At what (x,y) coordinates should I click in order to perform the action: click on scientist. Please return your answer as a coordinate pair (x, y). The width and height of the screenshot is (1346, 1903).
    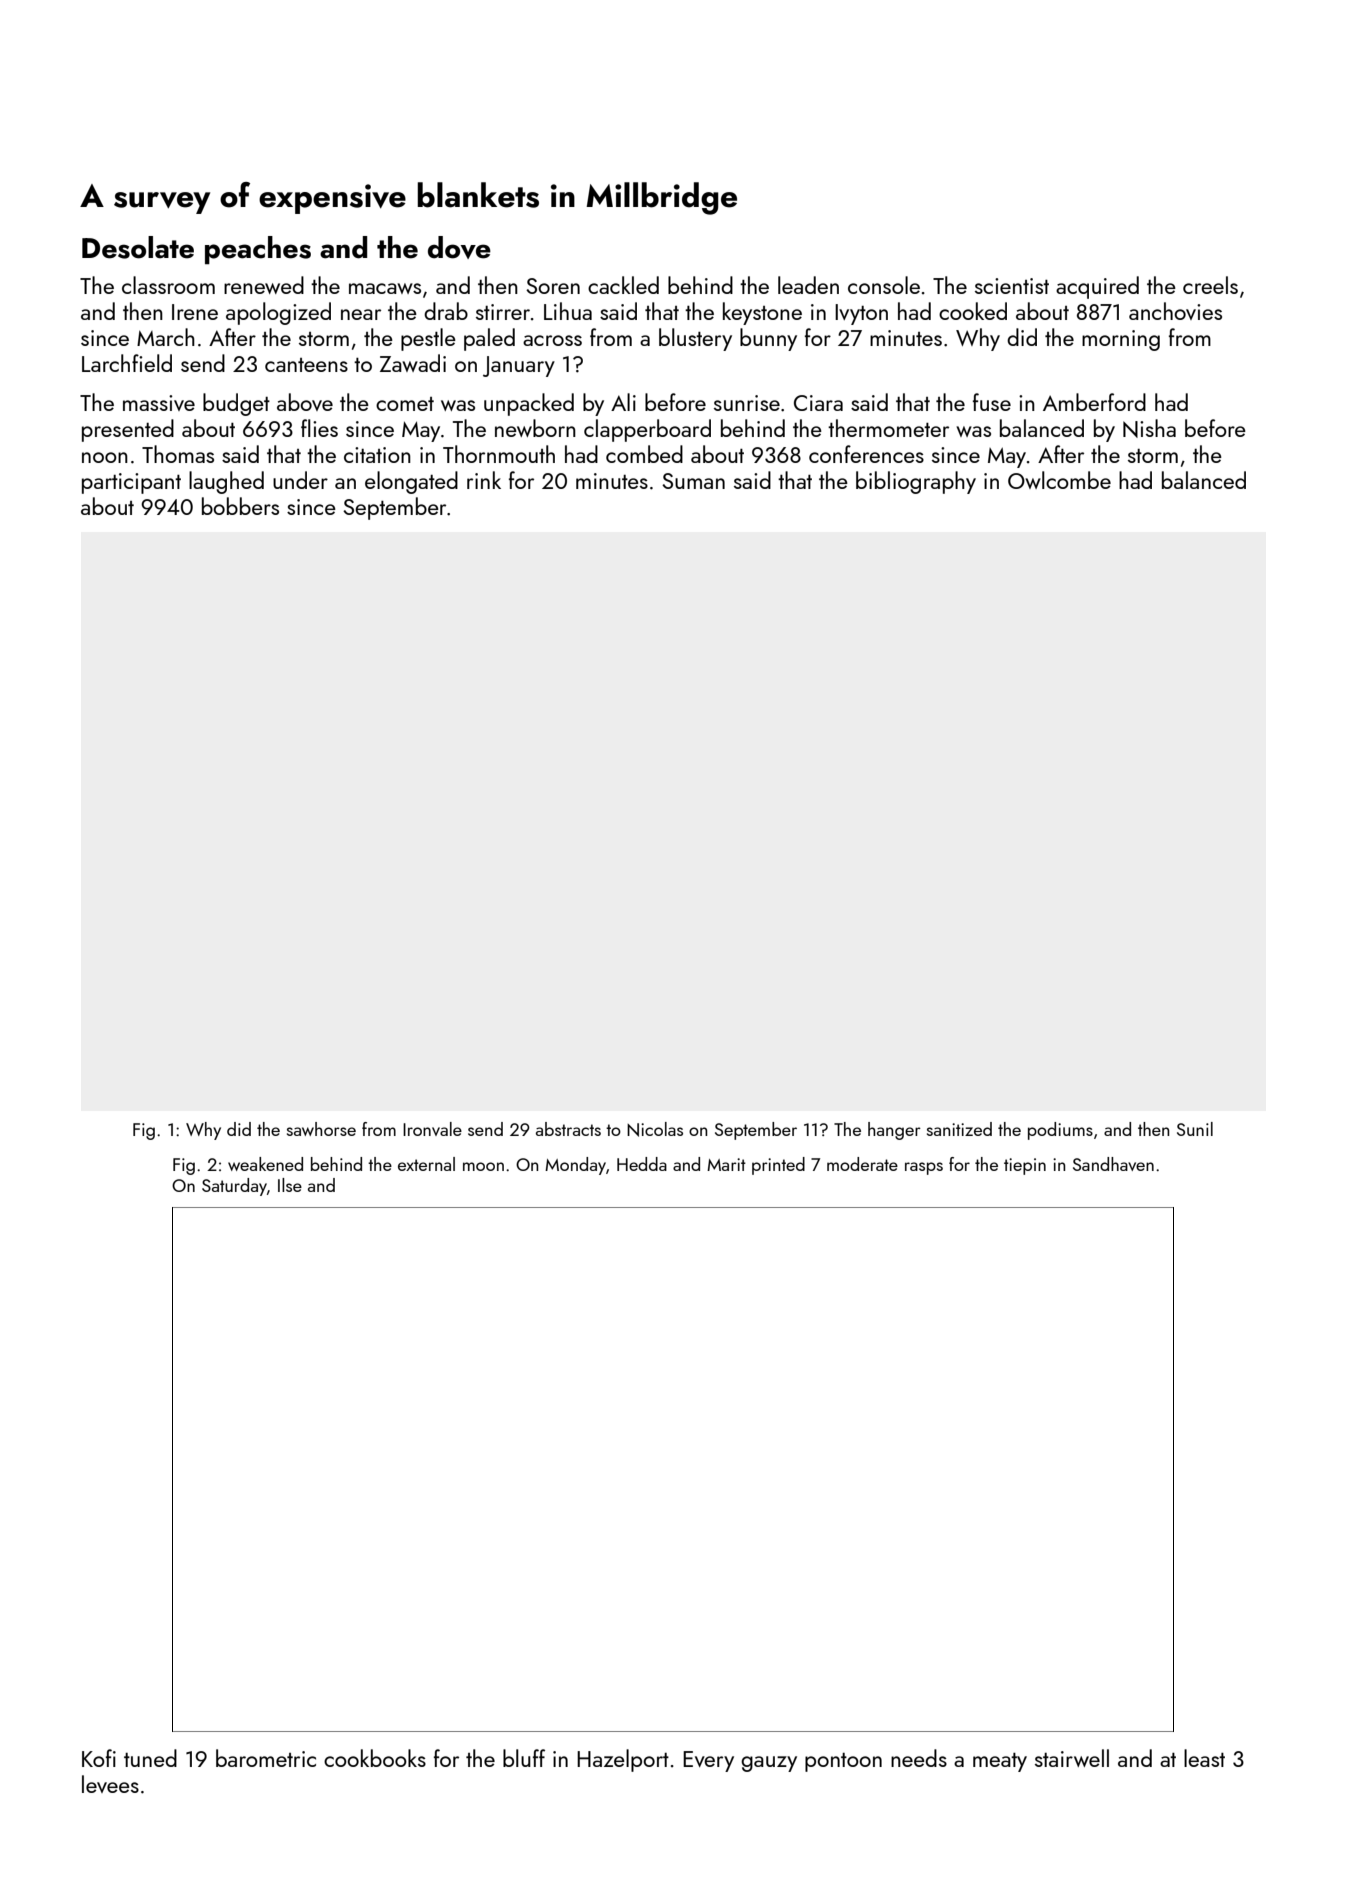
    Looking at the image, I should click on (1012, 286).
